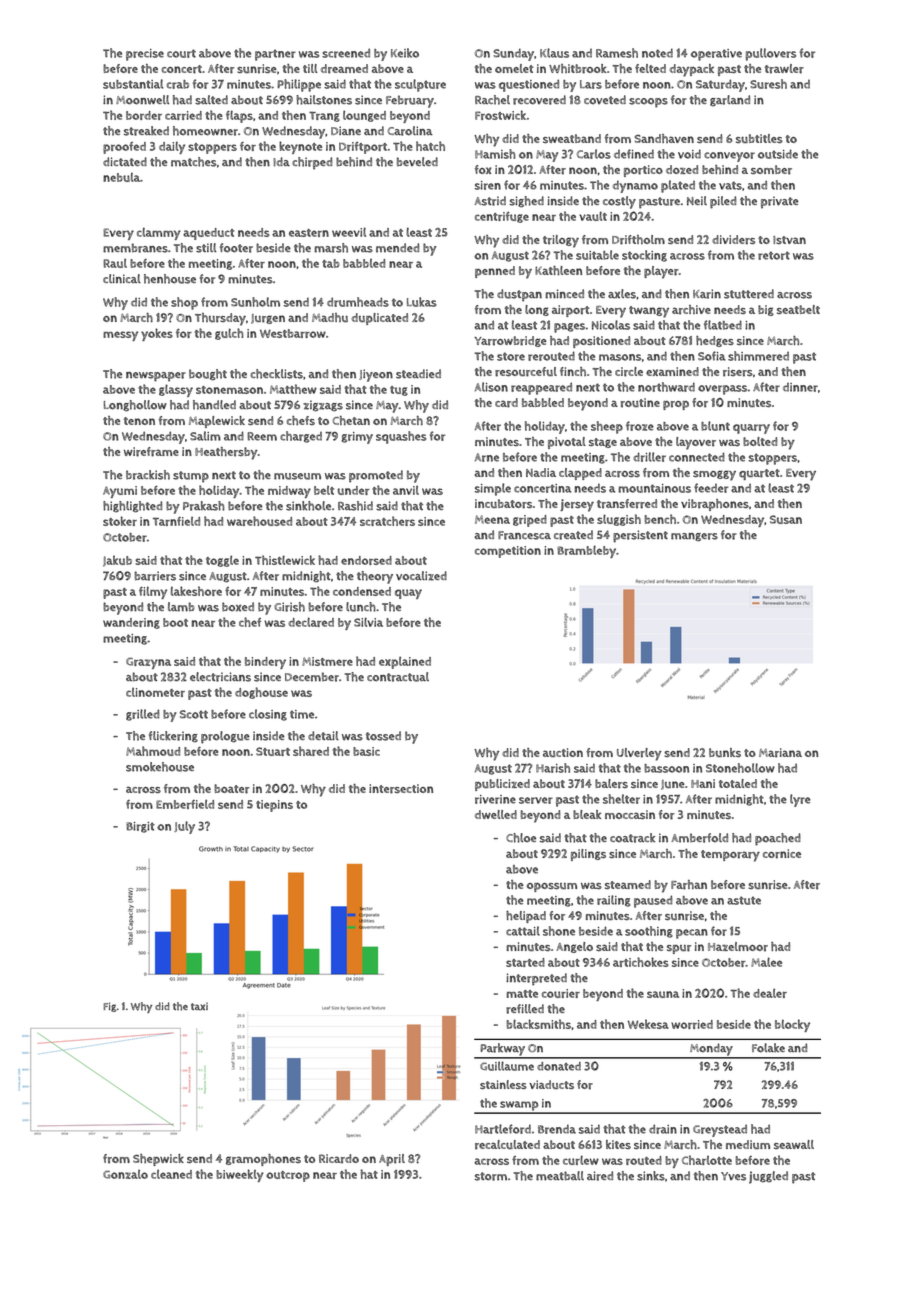 This screenshot has height=1308, width=924. I want to click on driller, so click(649, 457).
